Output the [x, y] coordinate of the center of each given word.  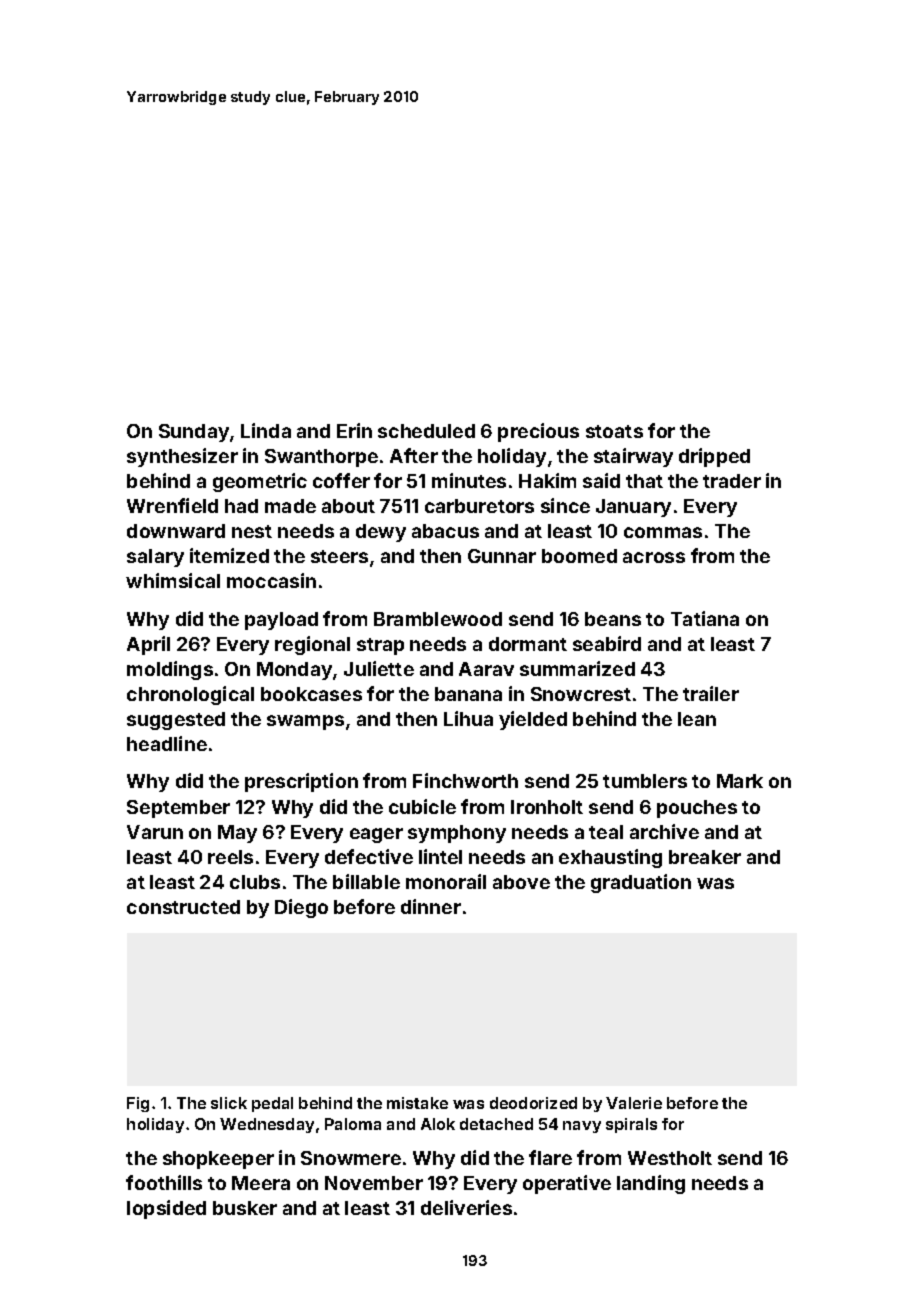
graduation [641, 883]
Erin [354, 430]
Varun [155, 832]
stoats [614, 431]
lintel [440, 856]
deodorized [533, 1103]
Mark [740, 781]
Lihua [468, 718]
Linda [266, 430]
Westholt [670, 1158]
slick [229, 1103]
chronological [190, 695]
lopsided [166, 1209]
